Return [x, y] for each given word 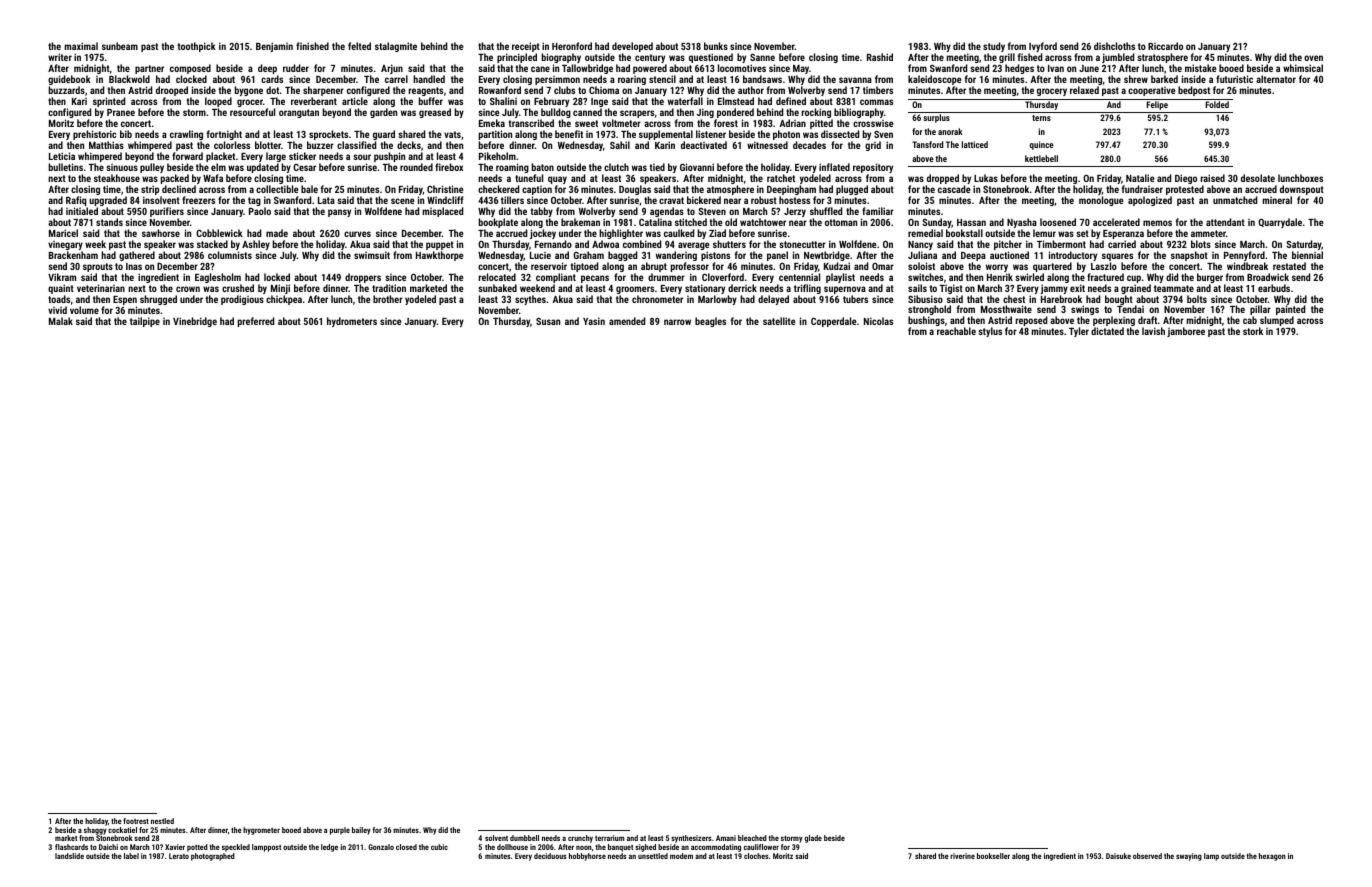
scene [402, 201]
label [131, 856]
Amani [726, 838]
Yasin [594, 321]
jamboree [1186, 332]
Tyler [1079, 332]
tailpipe [145, 322]
